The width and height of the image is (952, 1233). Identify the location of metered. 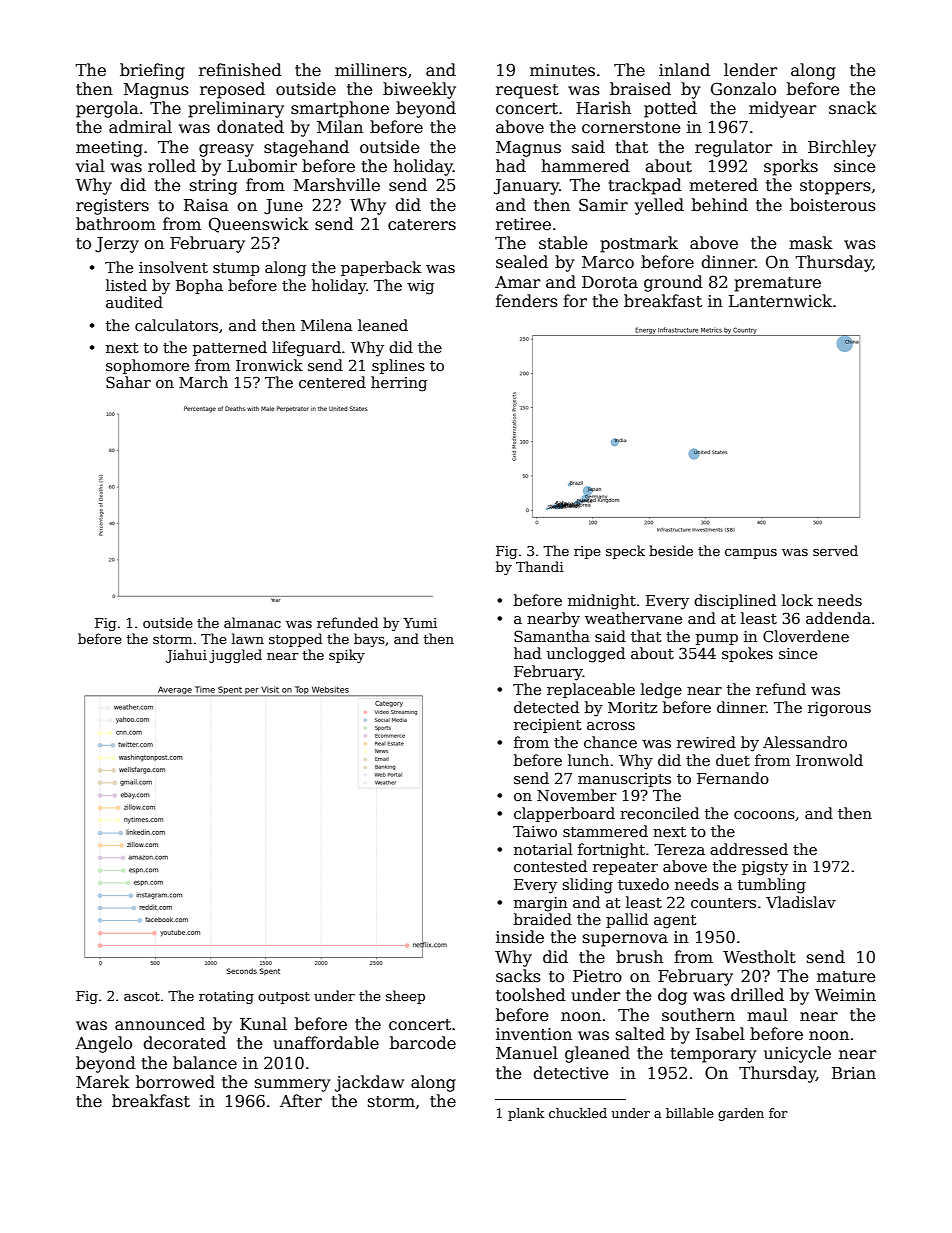
(723, 185).
